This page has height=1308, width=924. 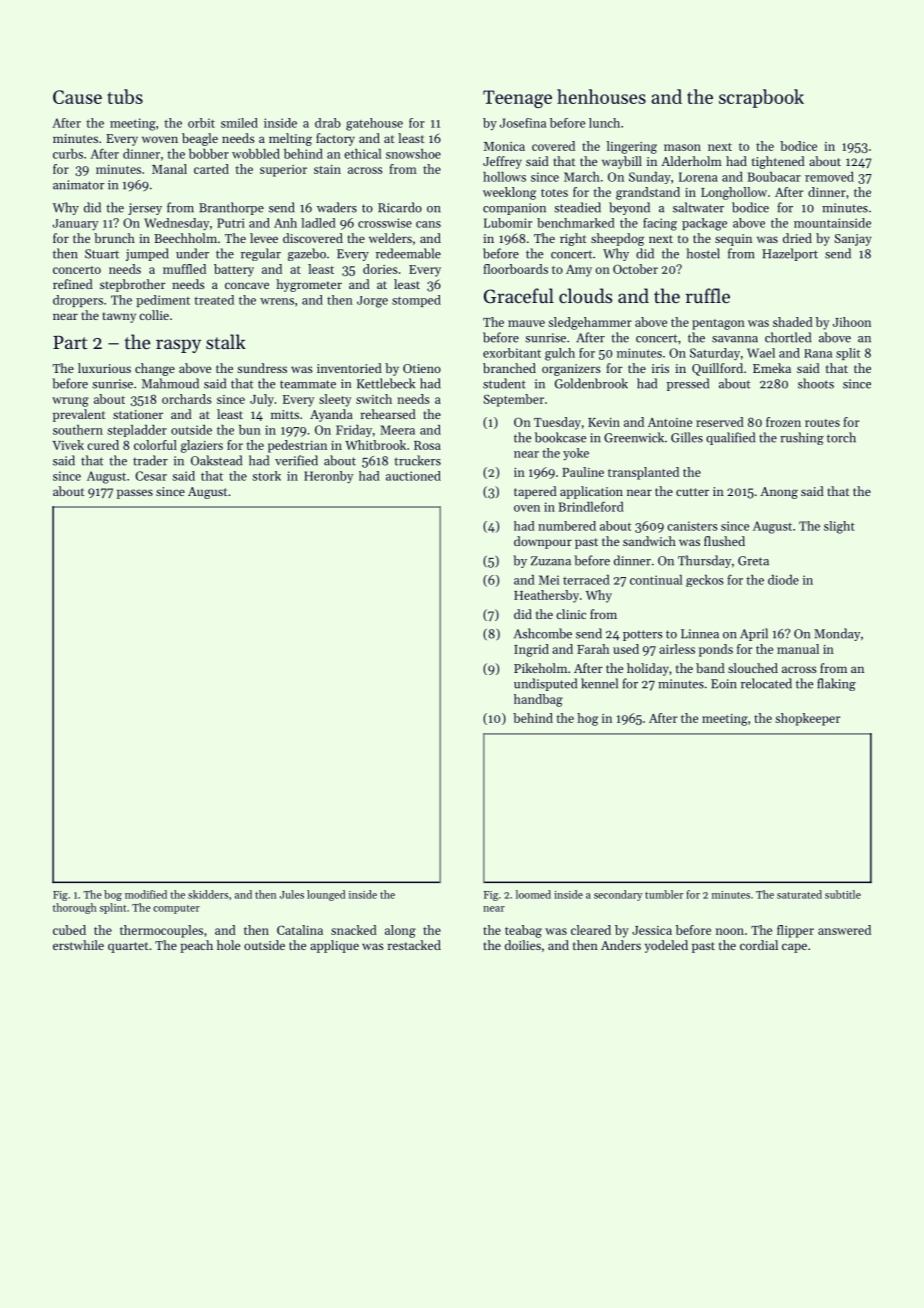 I want to click on applique, so click(x=334, y=946).
